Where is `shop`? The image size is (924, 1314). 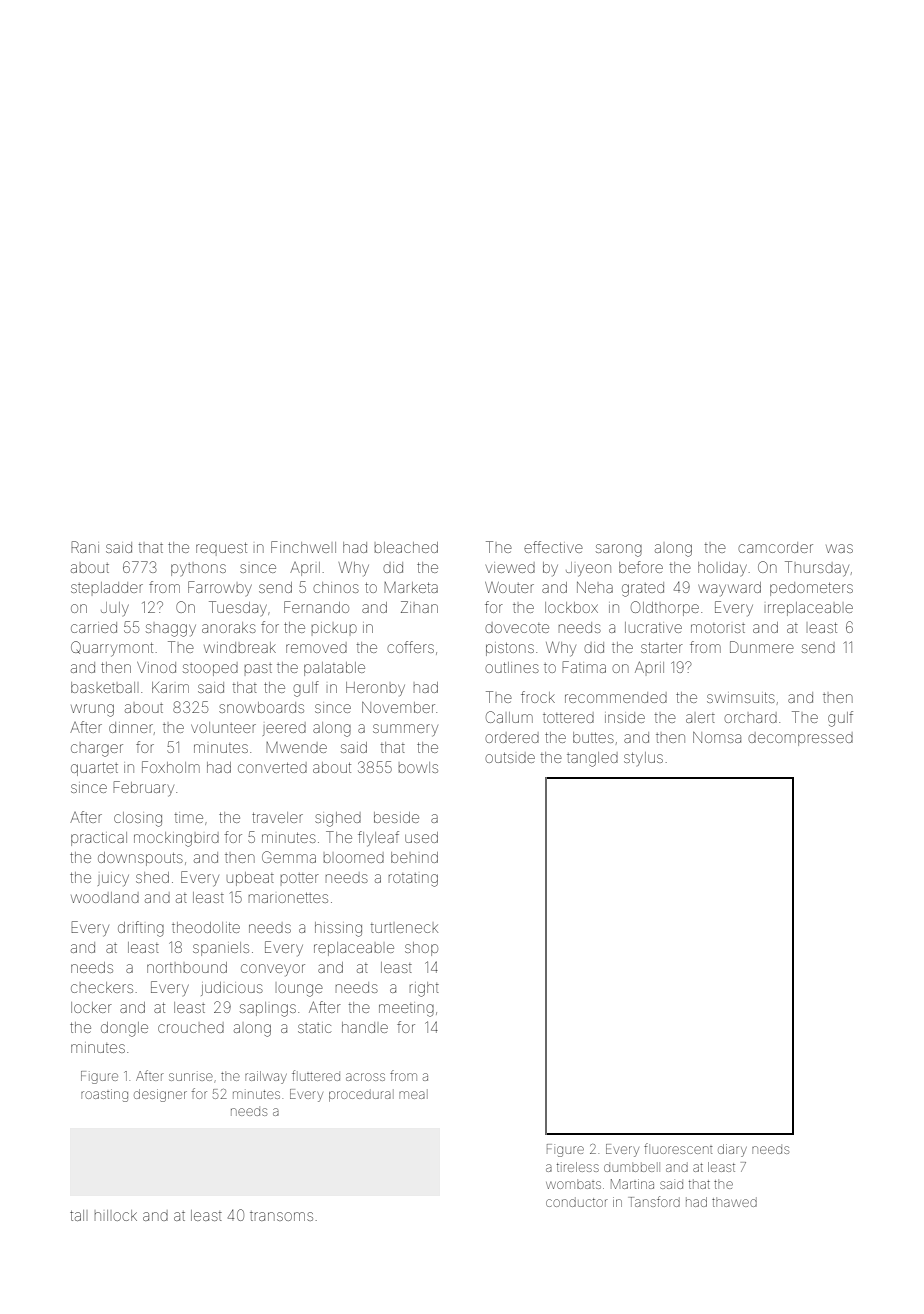
shop is located at coordinates (421, 949).
